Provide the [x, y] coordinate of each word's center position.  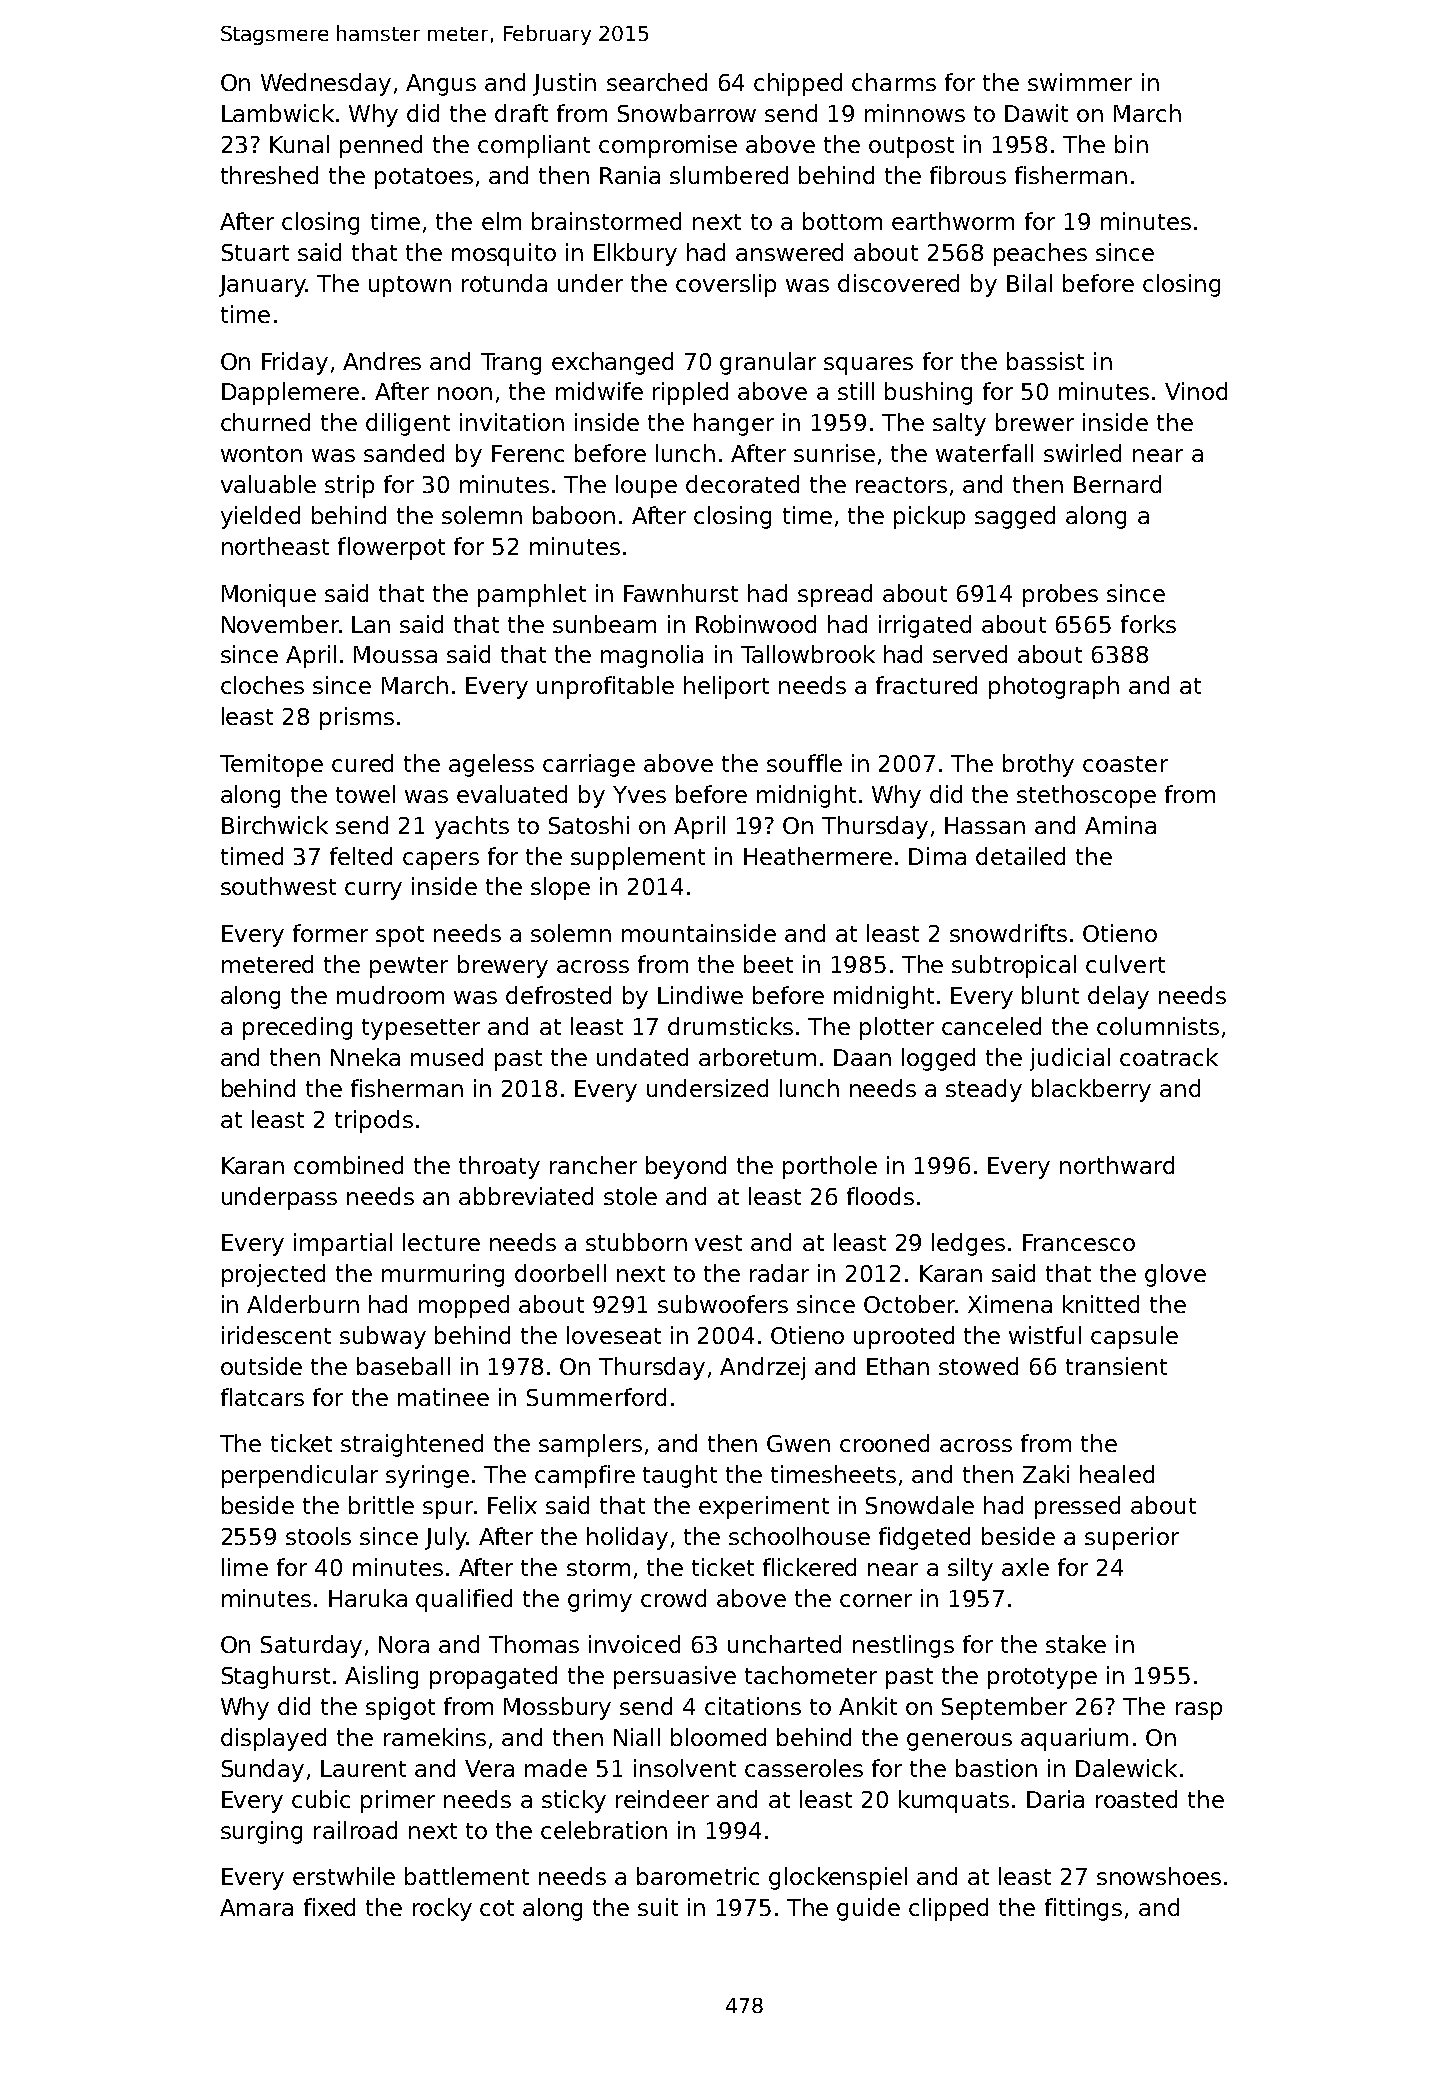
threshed [269, 175]
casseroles [804, 1768]
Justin [564, 84]
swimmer [1080, 82]
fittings [1083, 1909]
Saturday [311, 1646]
